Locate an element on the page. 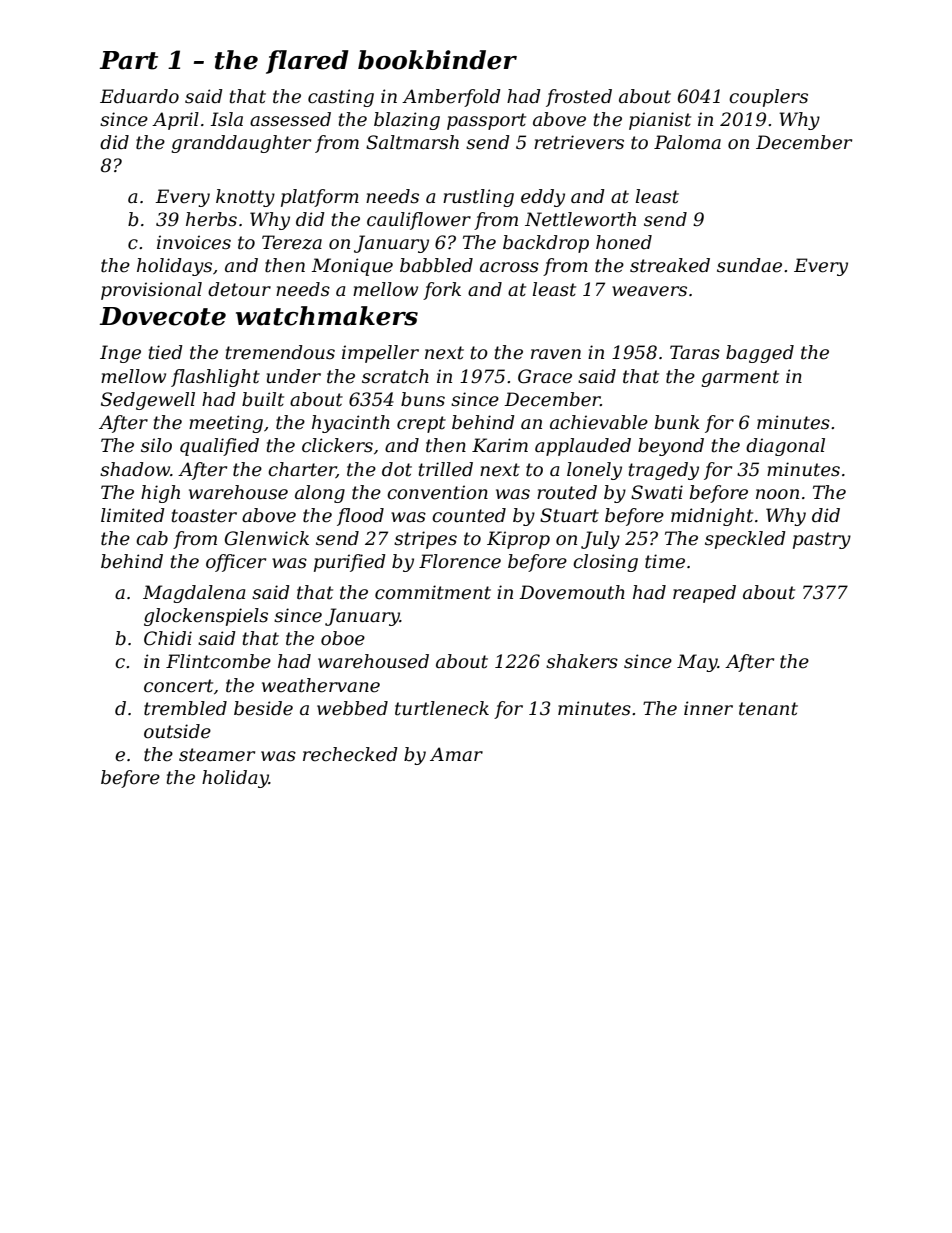 This page has height=1233, width=952. Swati is located at coordinates (657, 492).
